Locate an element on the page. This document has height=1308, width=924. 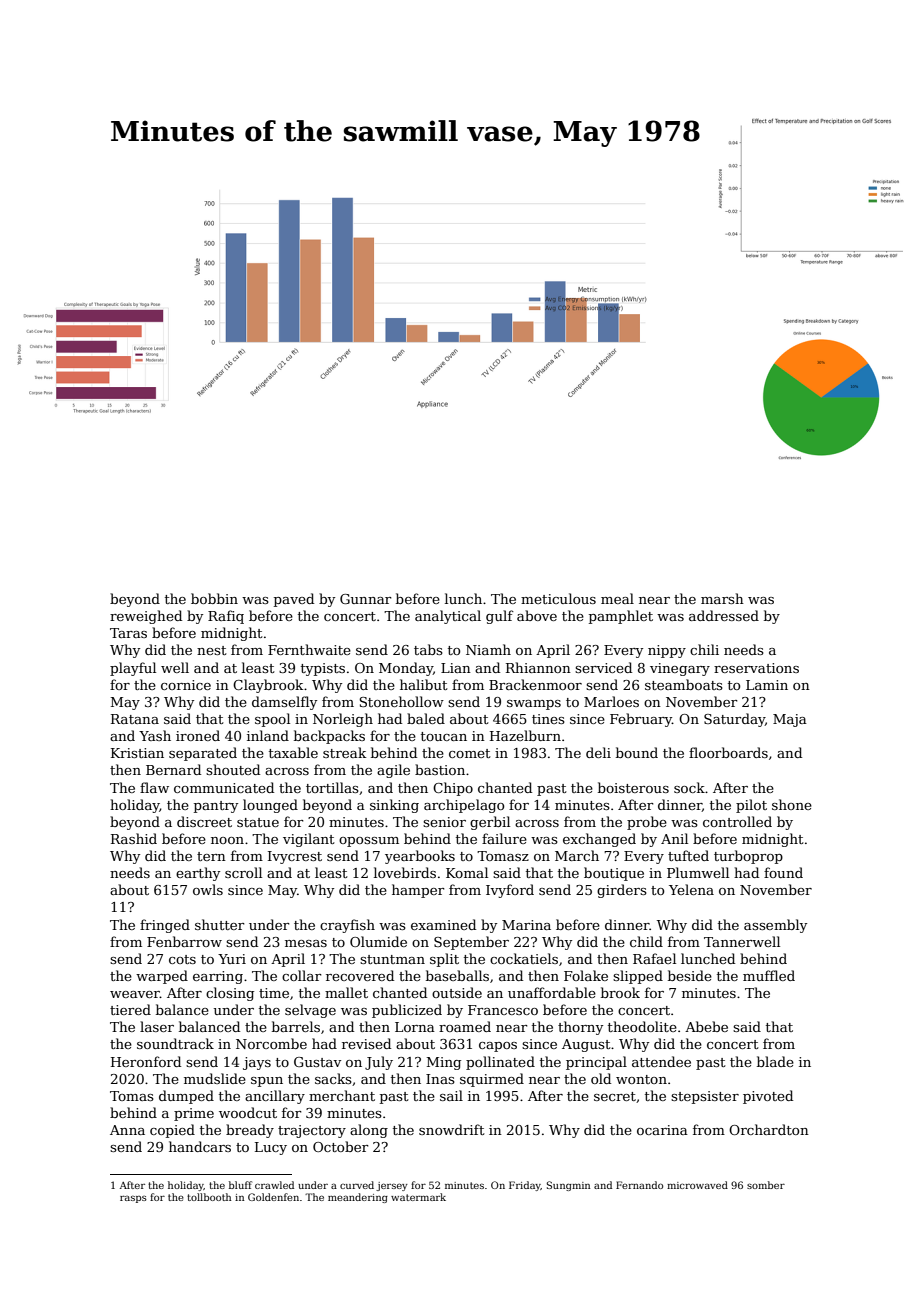
reservations is located at coordinates (756, 668).
